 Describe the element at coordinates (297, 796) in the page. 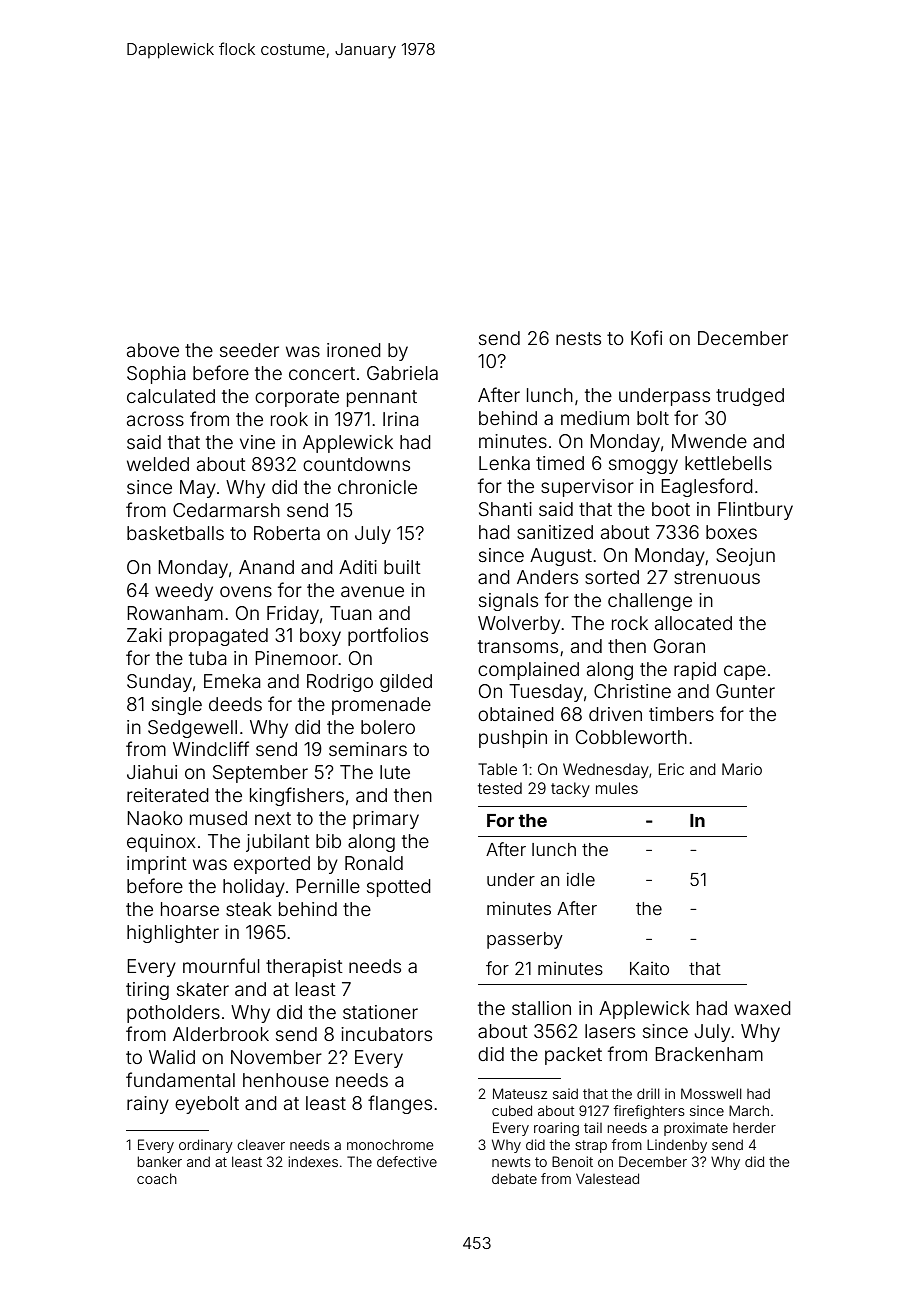

I see `kingfishers` at that location.
